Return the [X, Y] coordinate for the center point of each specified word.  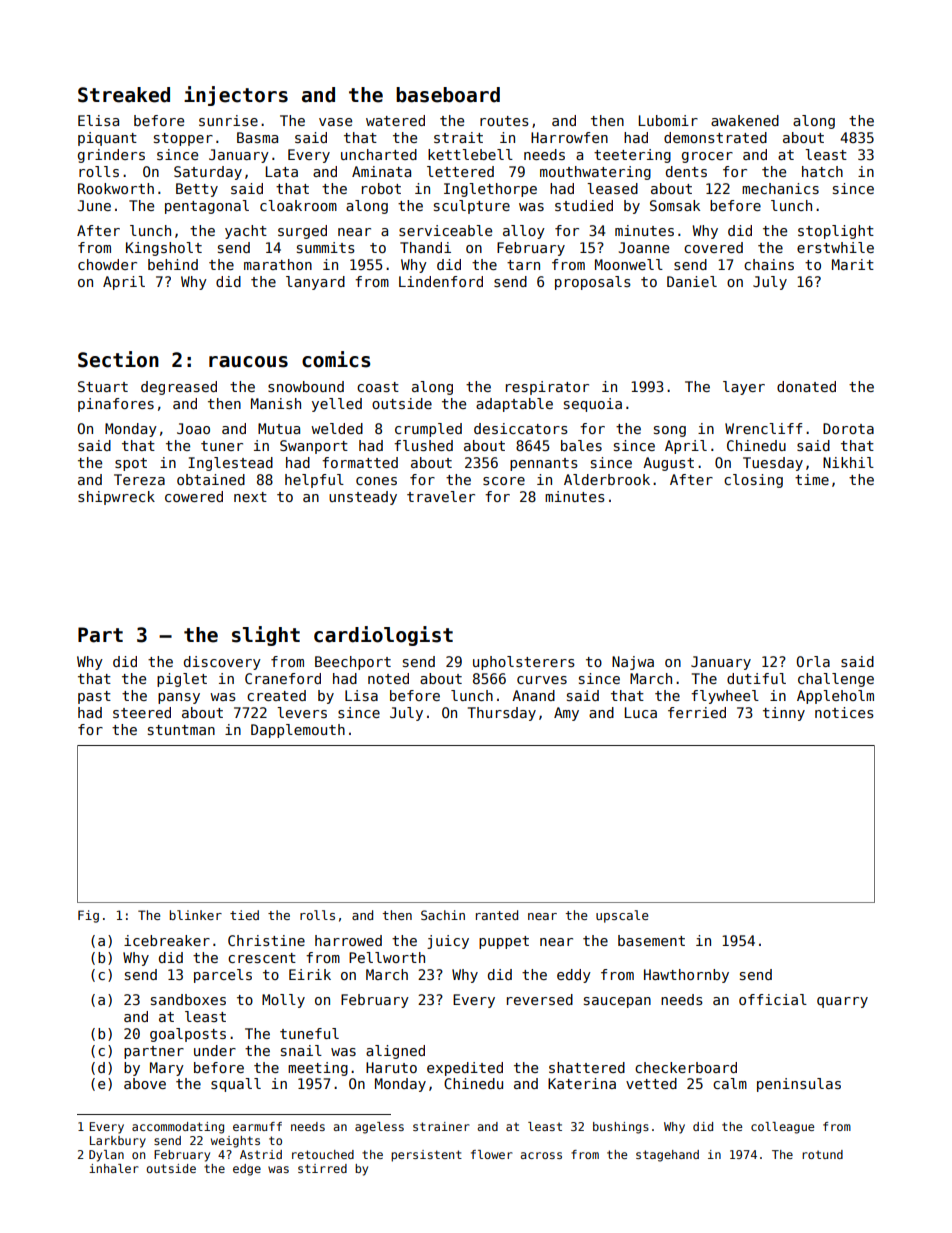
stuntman [181, 730]
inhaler [114, 1168]
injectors [236, 96]
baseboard [448, 95]
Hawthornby [686, 976]
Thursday [502, 714]
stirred [322, 1168]
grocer [707, 157]
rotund [822, 1154]
